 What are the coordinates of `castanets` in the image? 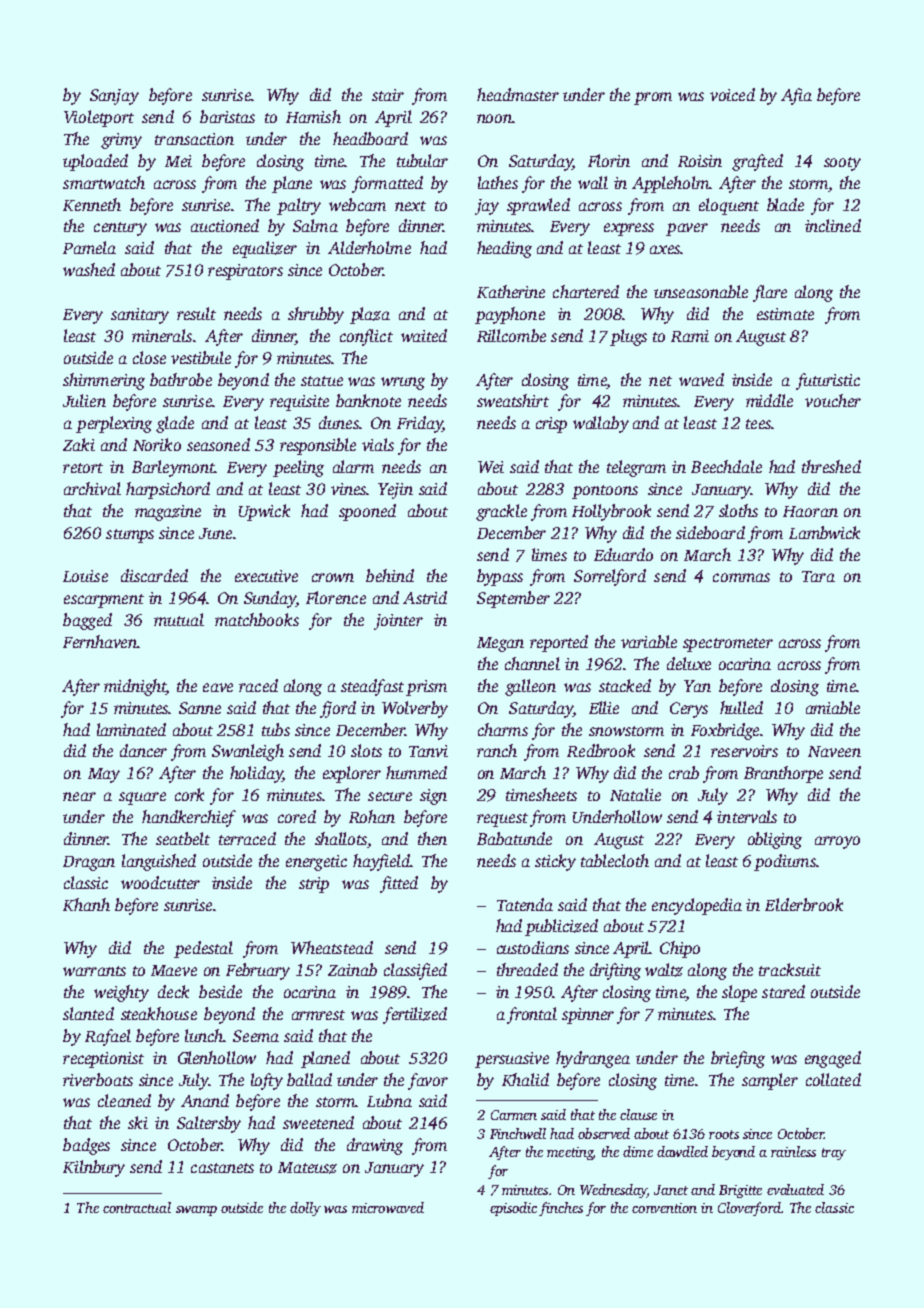 It's located at (222, 1168).
